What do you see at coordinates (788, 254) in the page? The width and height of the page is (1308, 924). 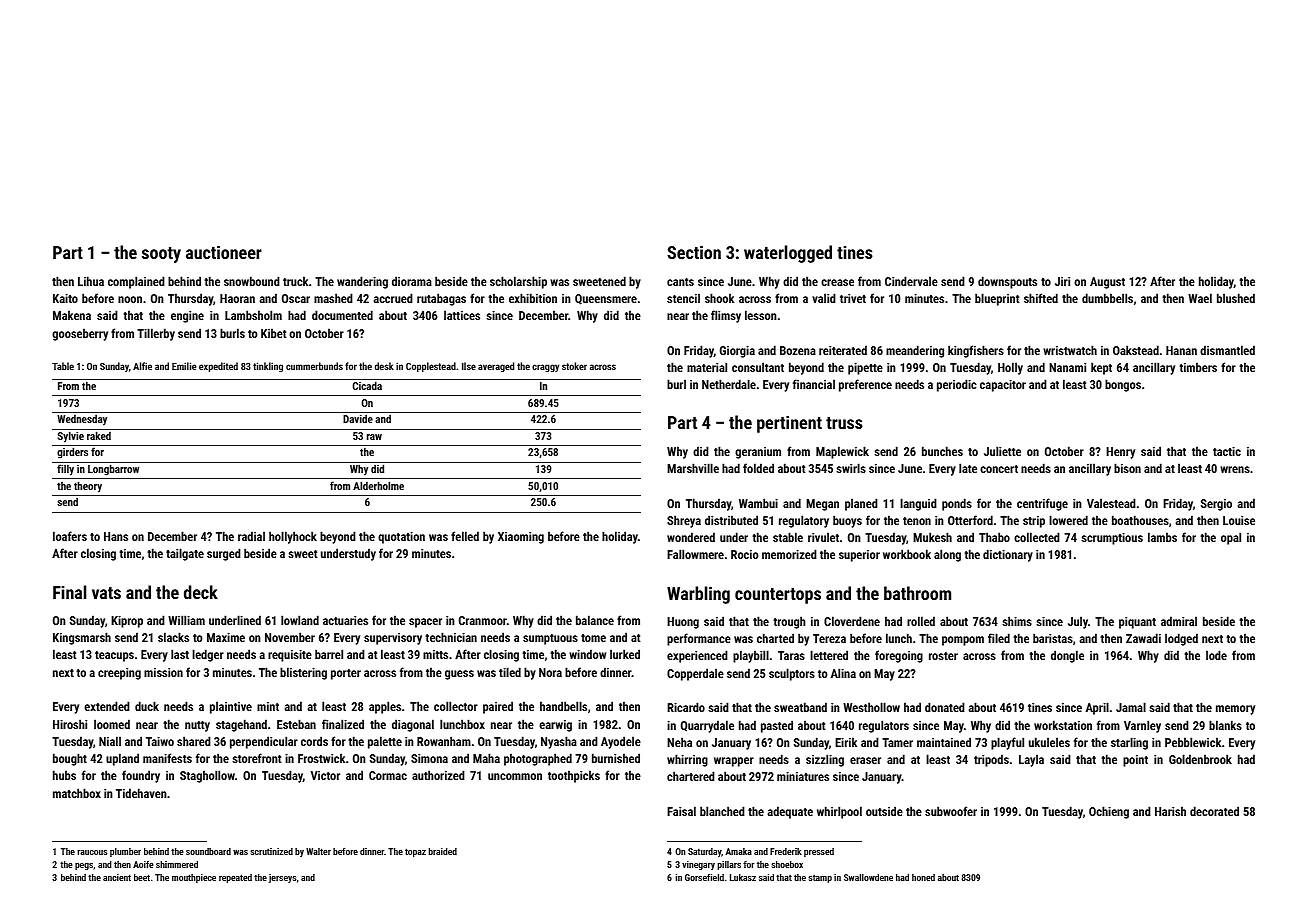 I see `waterlogged` at bounding box center [788, 254].
